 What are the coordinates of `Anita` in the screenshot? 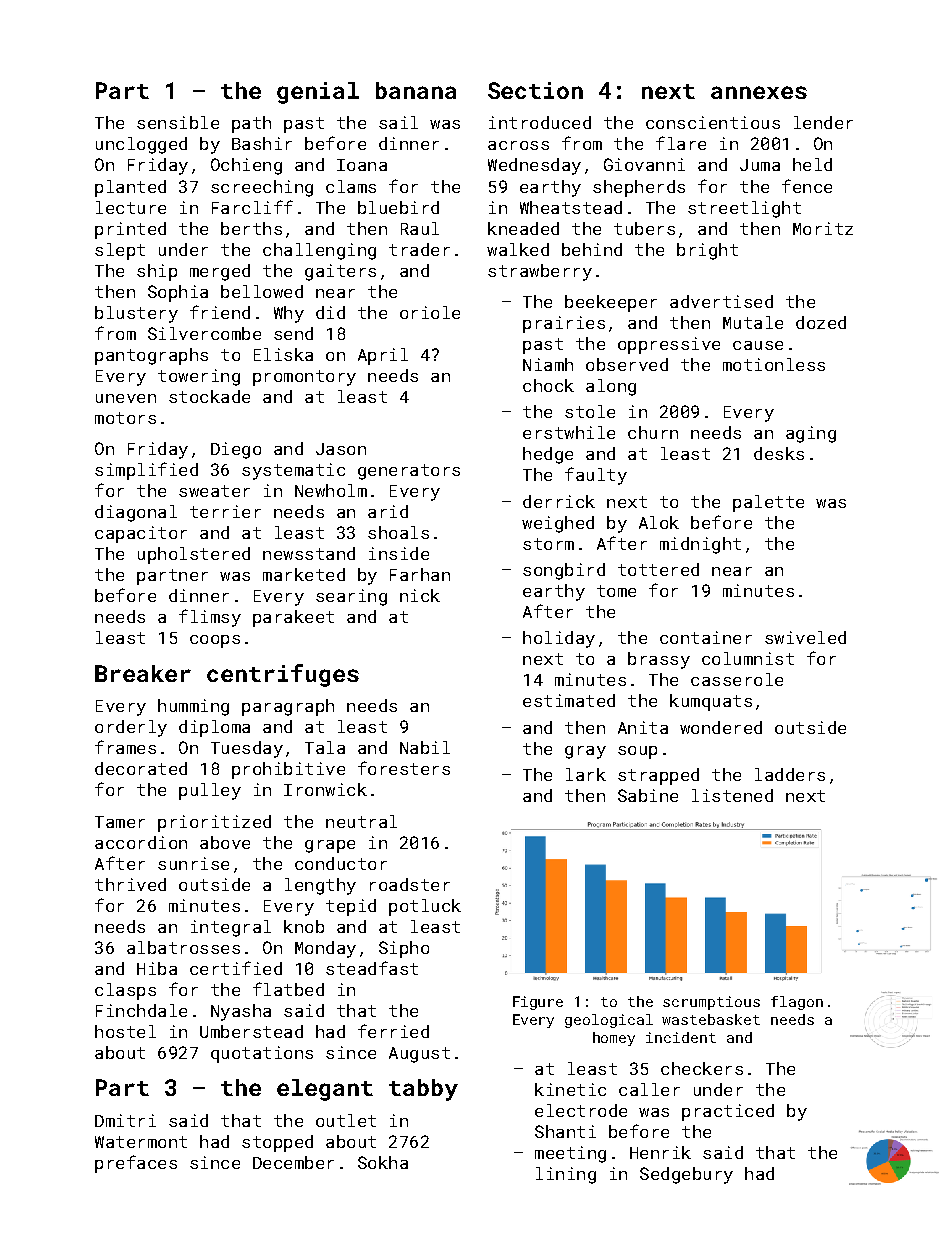 It's located at (643, 727).
